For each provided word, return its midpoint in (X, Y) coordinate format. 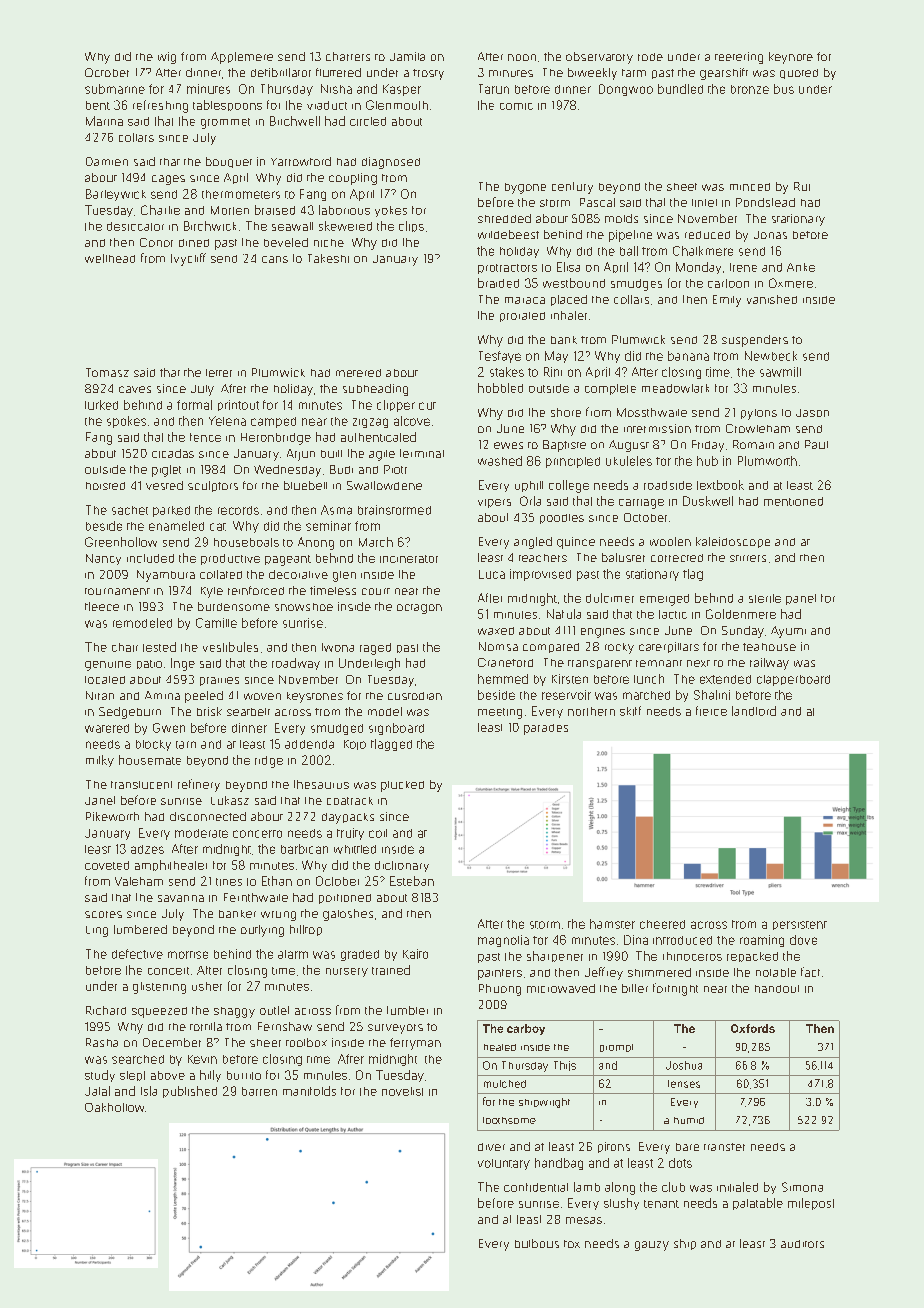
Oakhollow (114, 1107)
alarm (293, 954)
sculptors (213, 486)
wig (167, 58)
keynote (791, 58)
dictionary (402, 866)
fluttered (338, 72)
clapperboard (793, 680)
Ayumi (788, 632)
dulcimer (610, 598)
